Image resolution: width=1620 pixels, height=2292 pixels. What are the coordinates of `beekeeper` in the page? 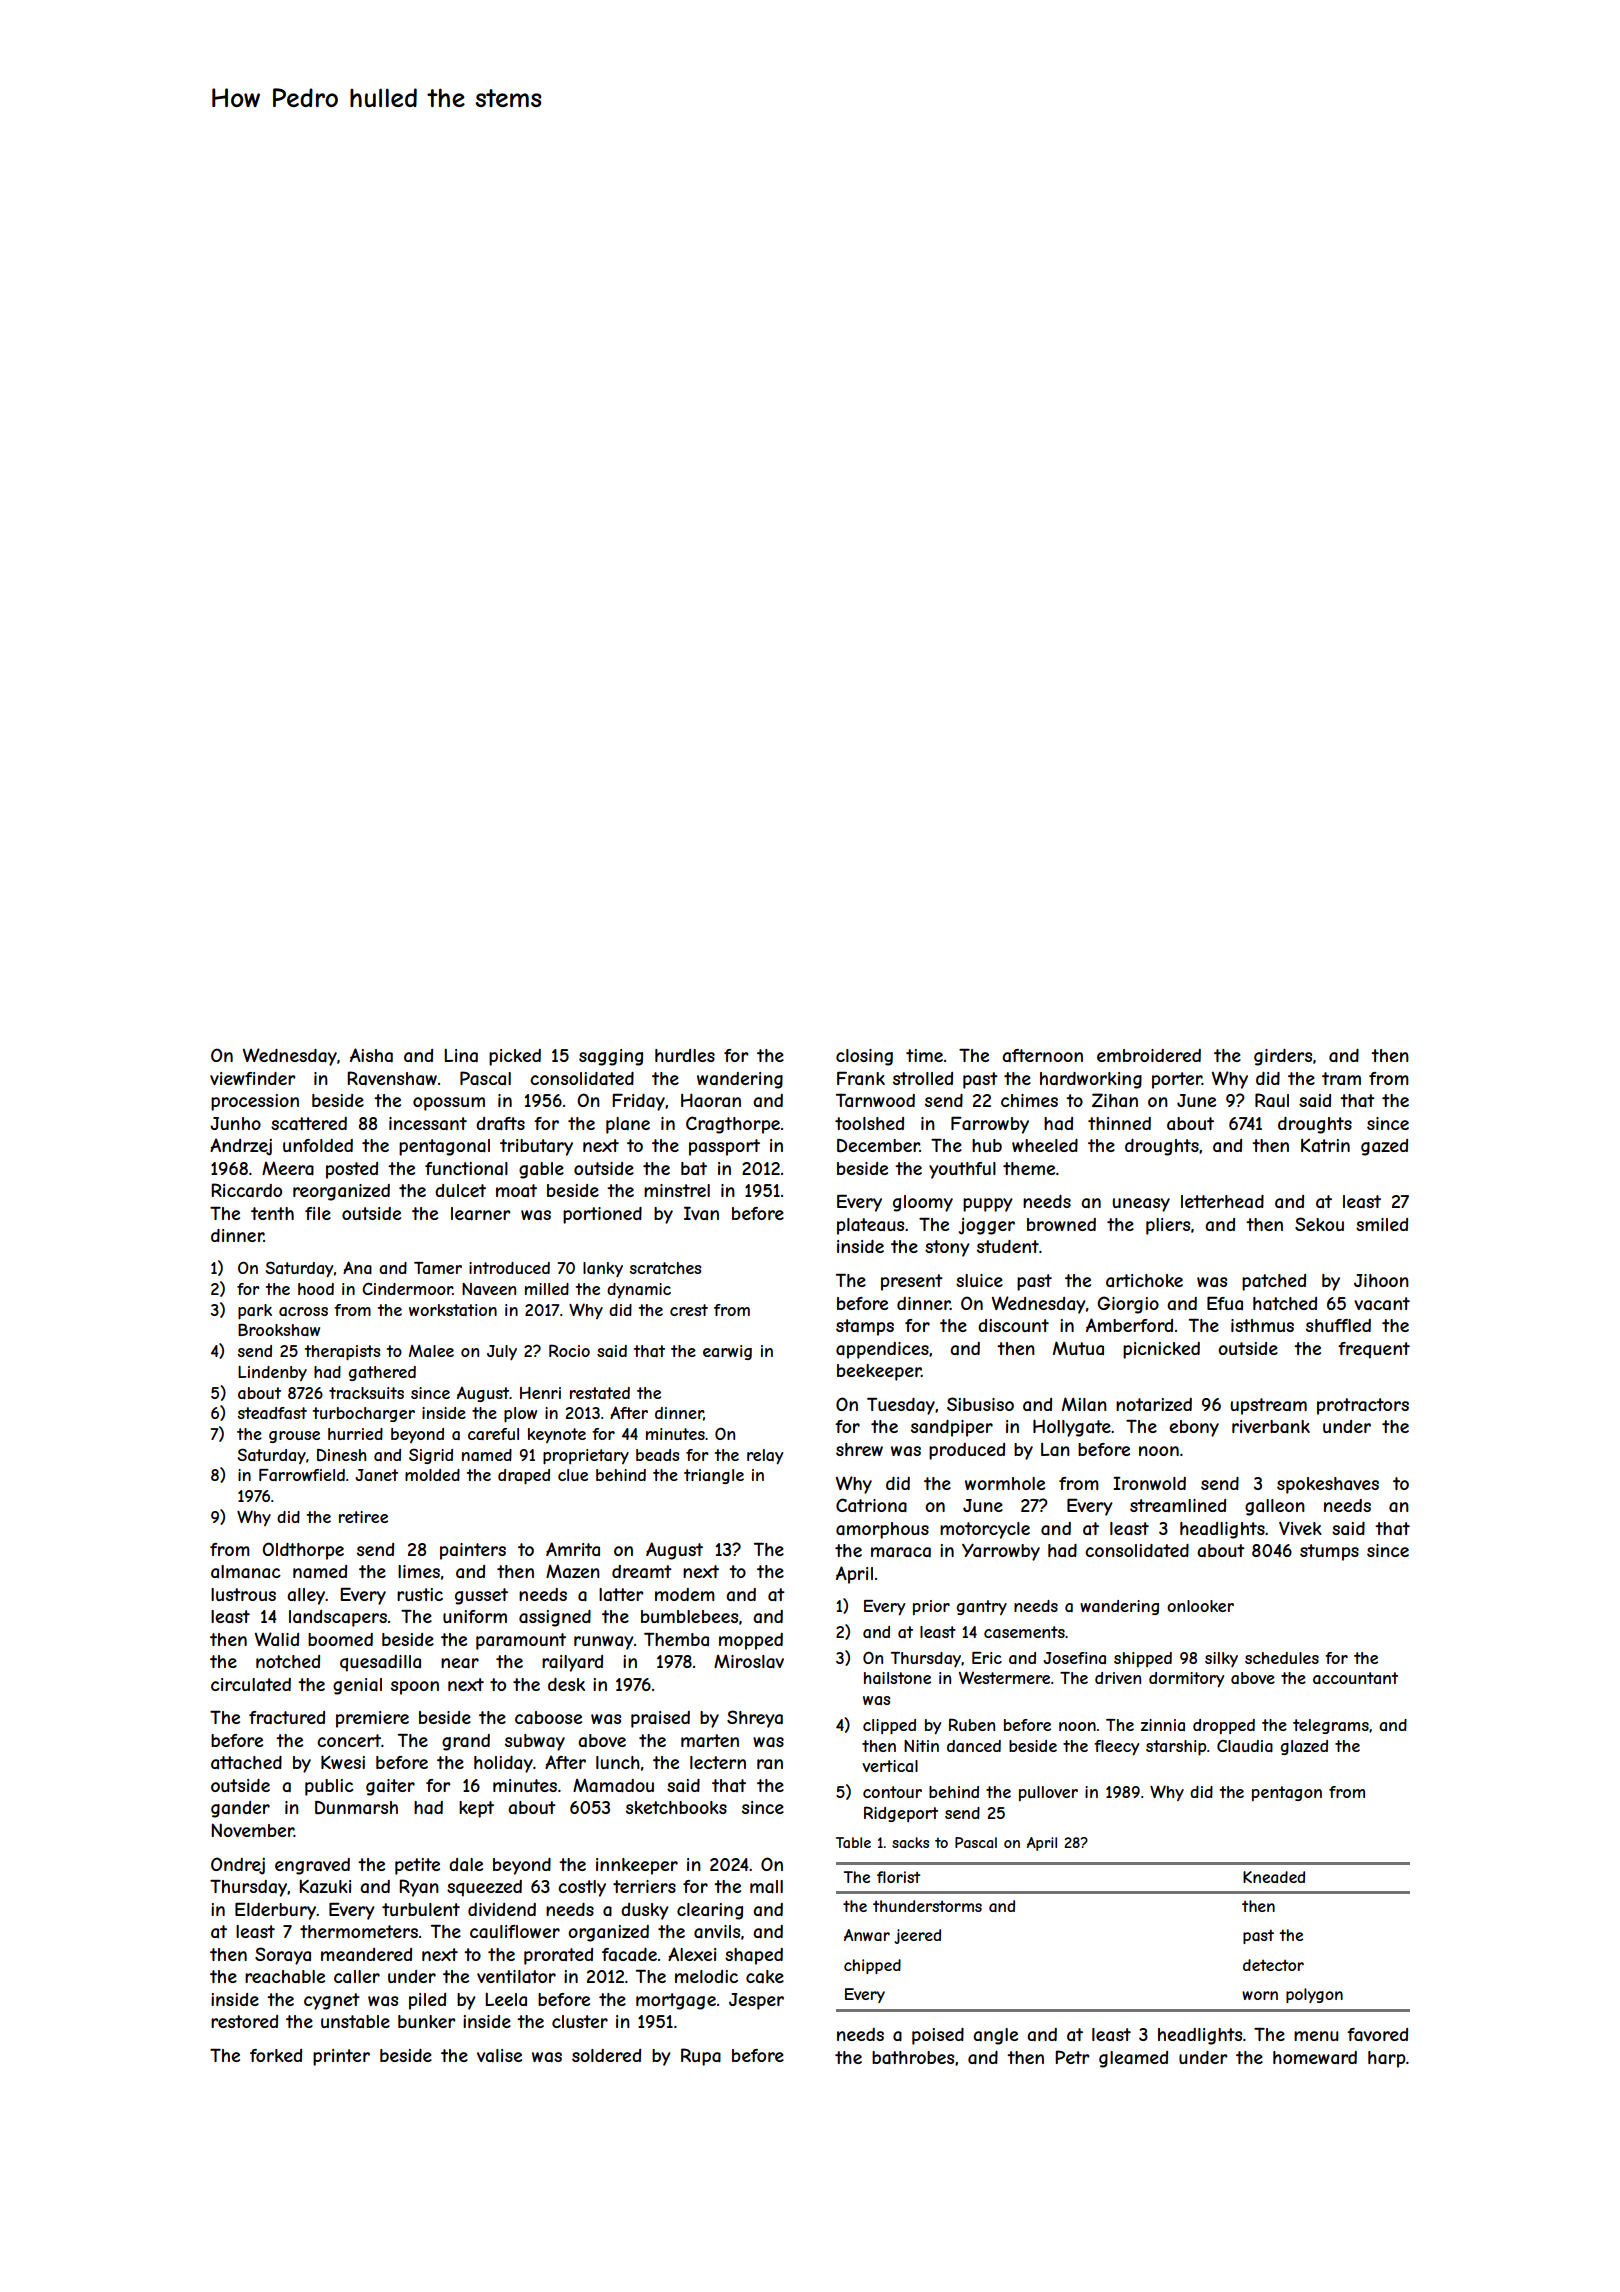 It's located at (879, 1372).
